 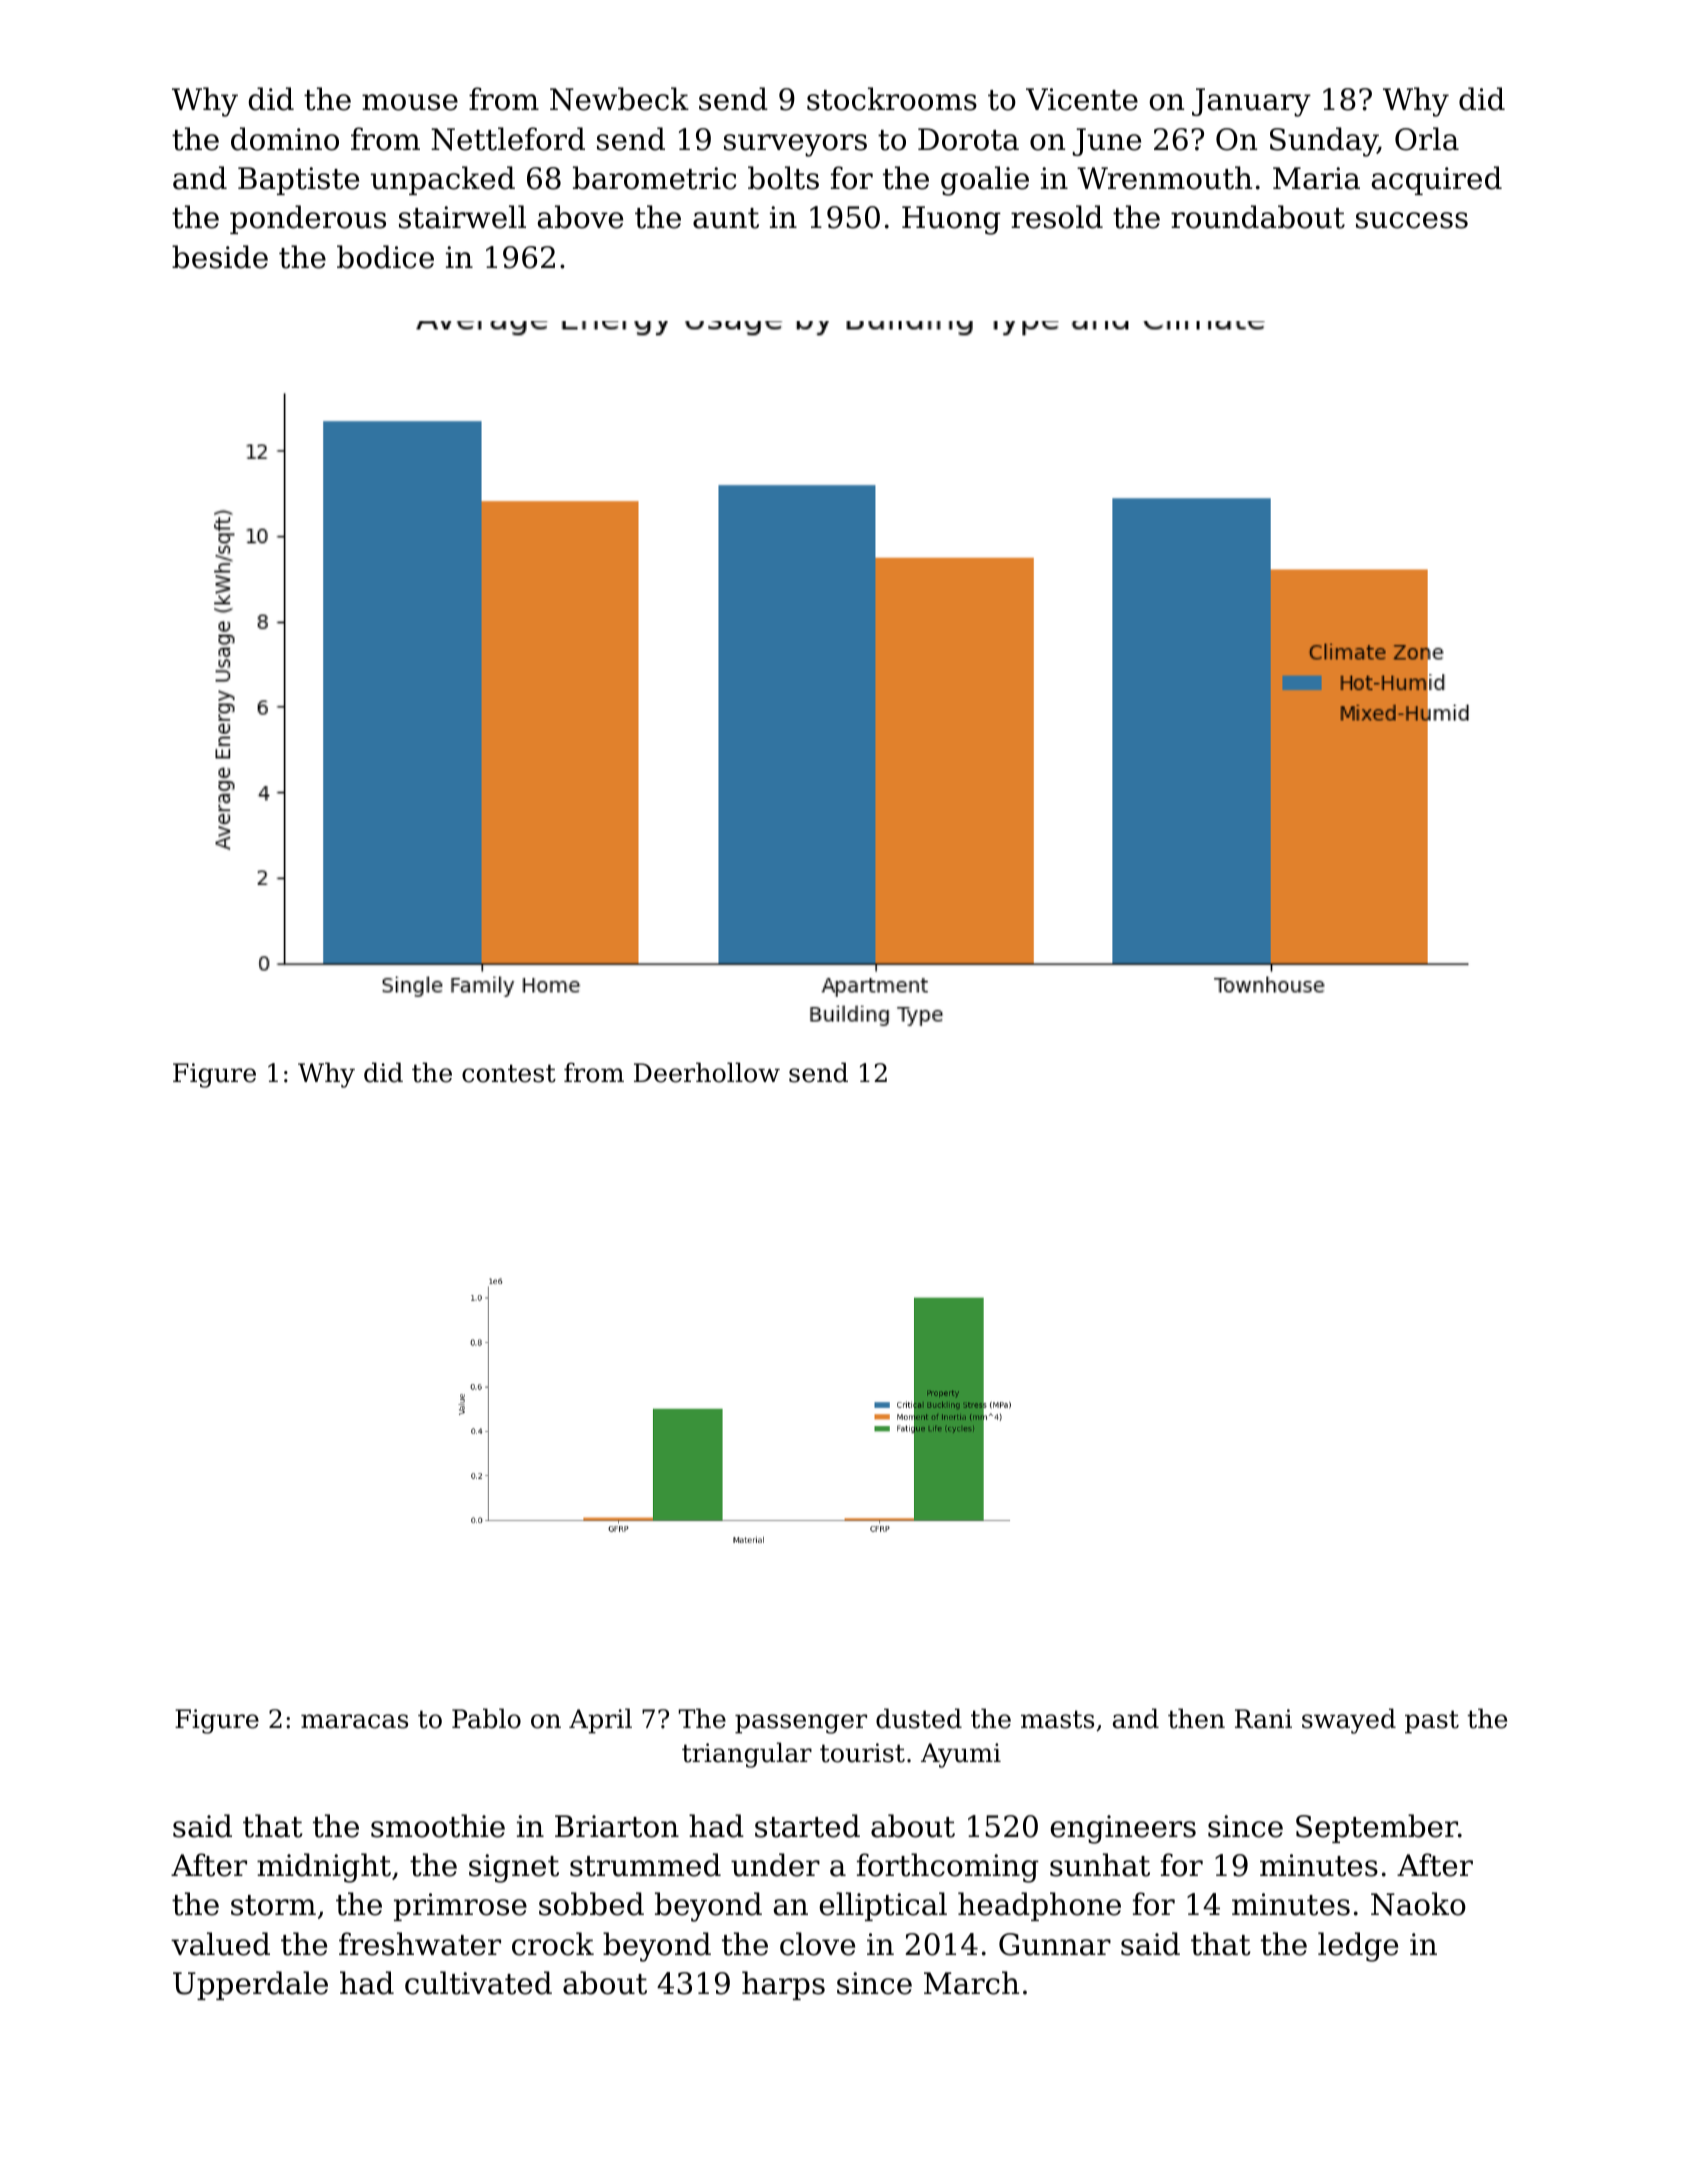 What do you see at coordinates (1196, 1718) in the screenshot?
I see `then` at bounding box center [1196, 1718].
